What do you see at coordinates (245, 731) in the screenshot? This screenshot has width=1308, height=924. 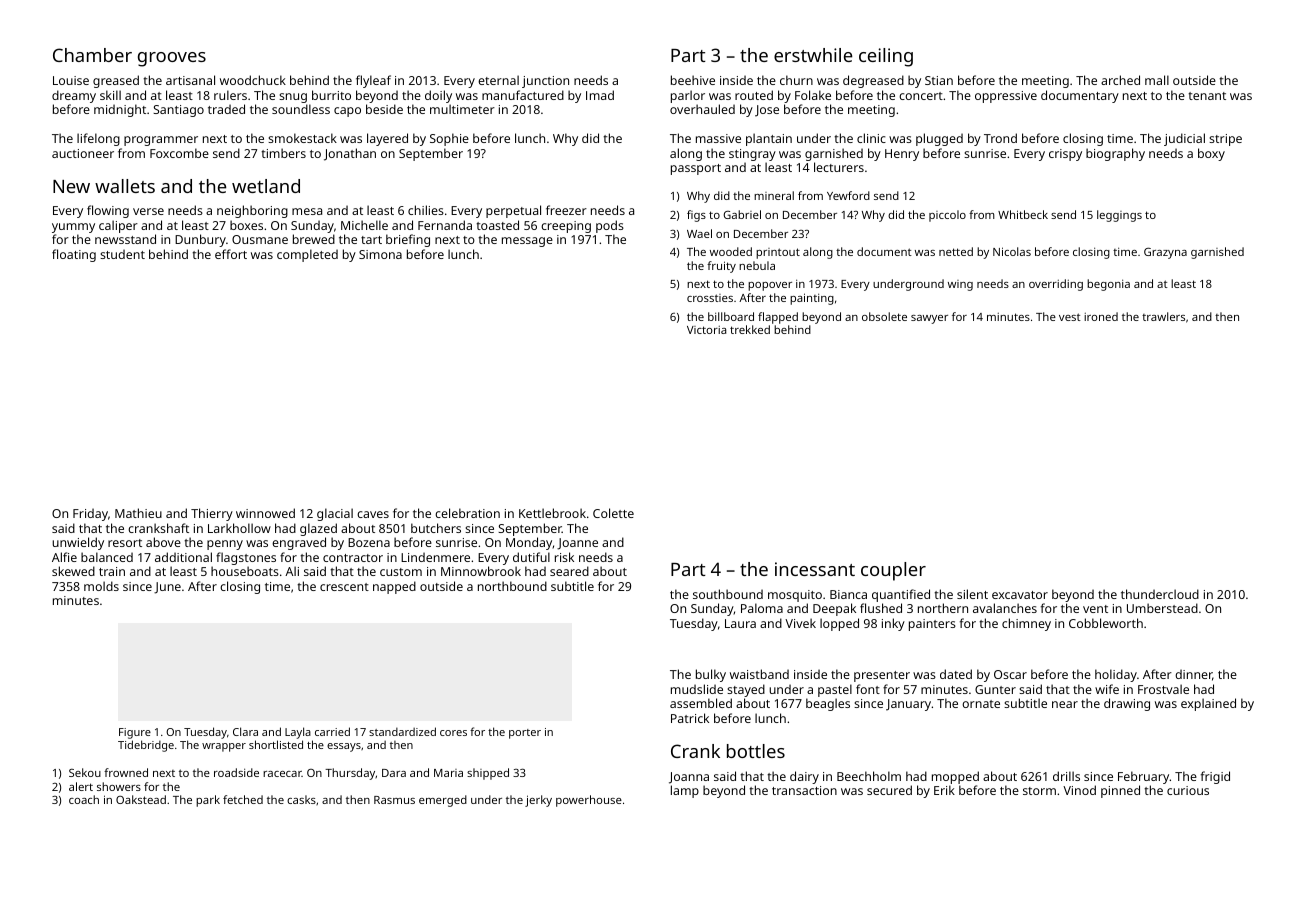 I see `Clara` at bounding box center [245, 731].
